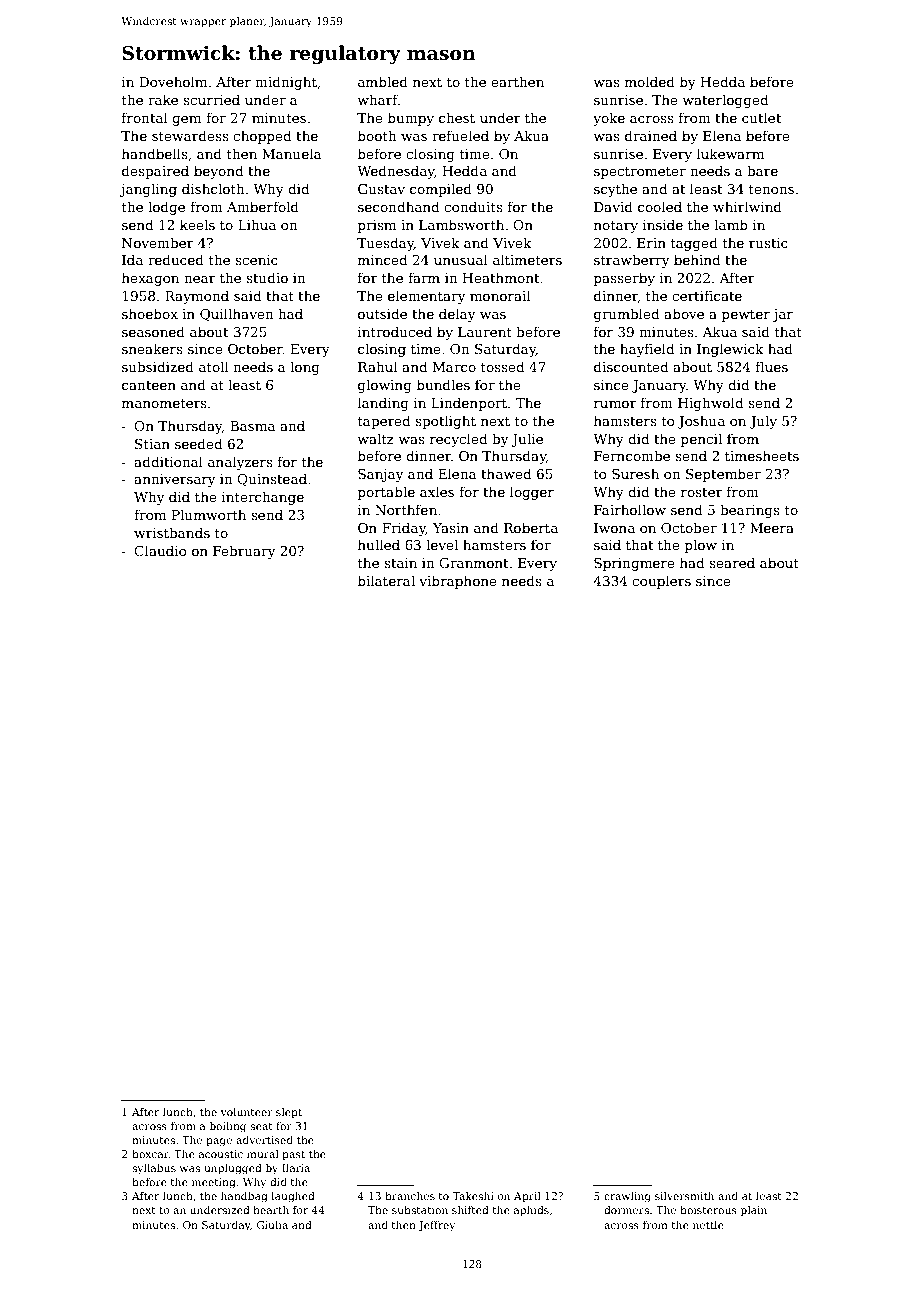 This screenshot has width=924, height=1308. Describe the element at coordinates (527, 1197) in the screenshot. I see `April` at that location.
